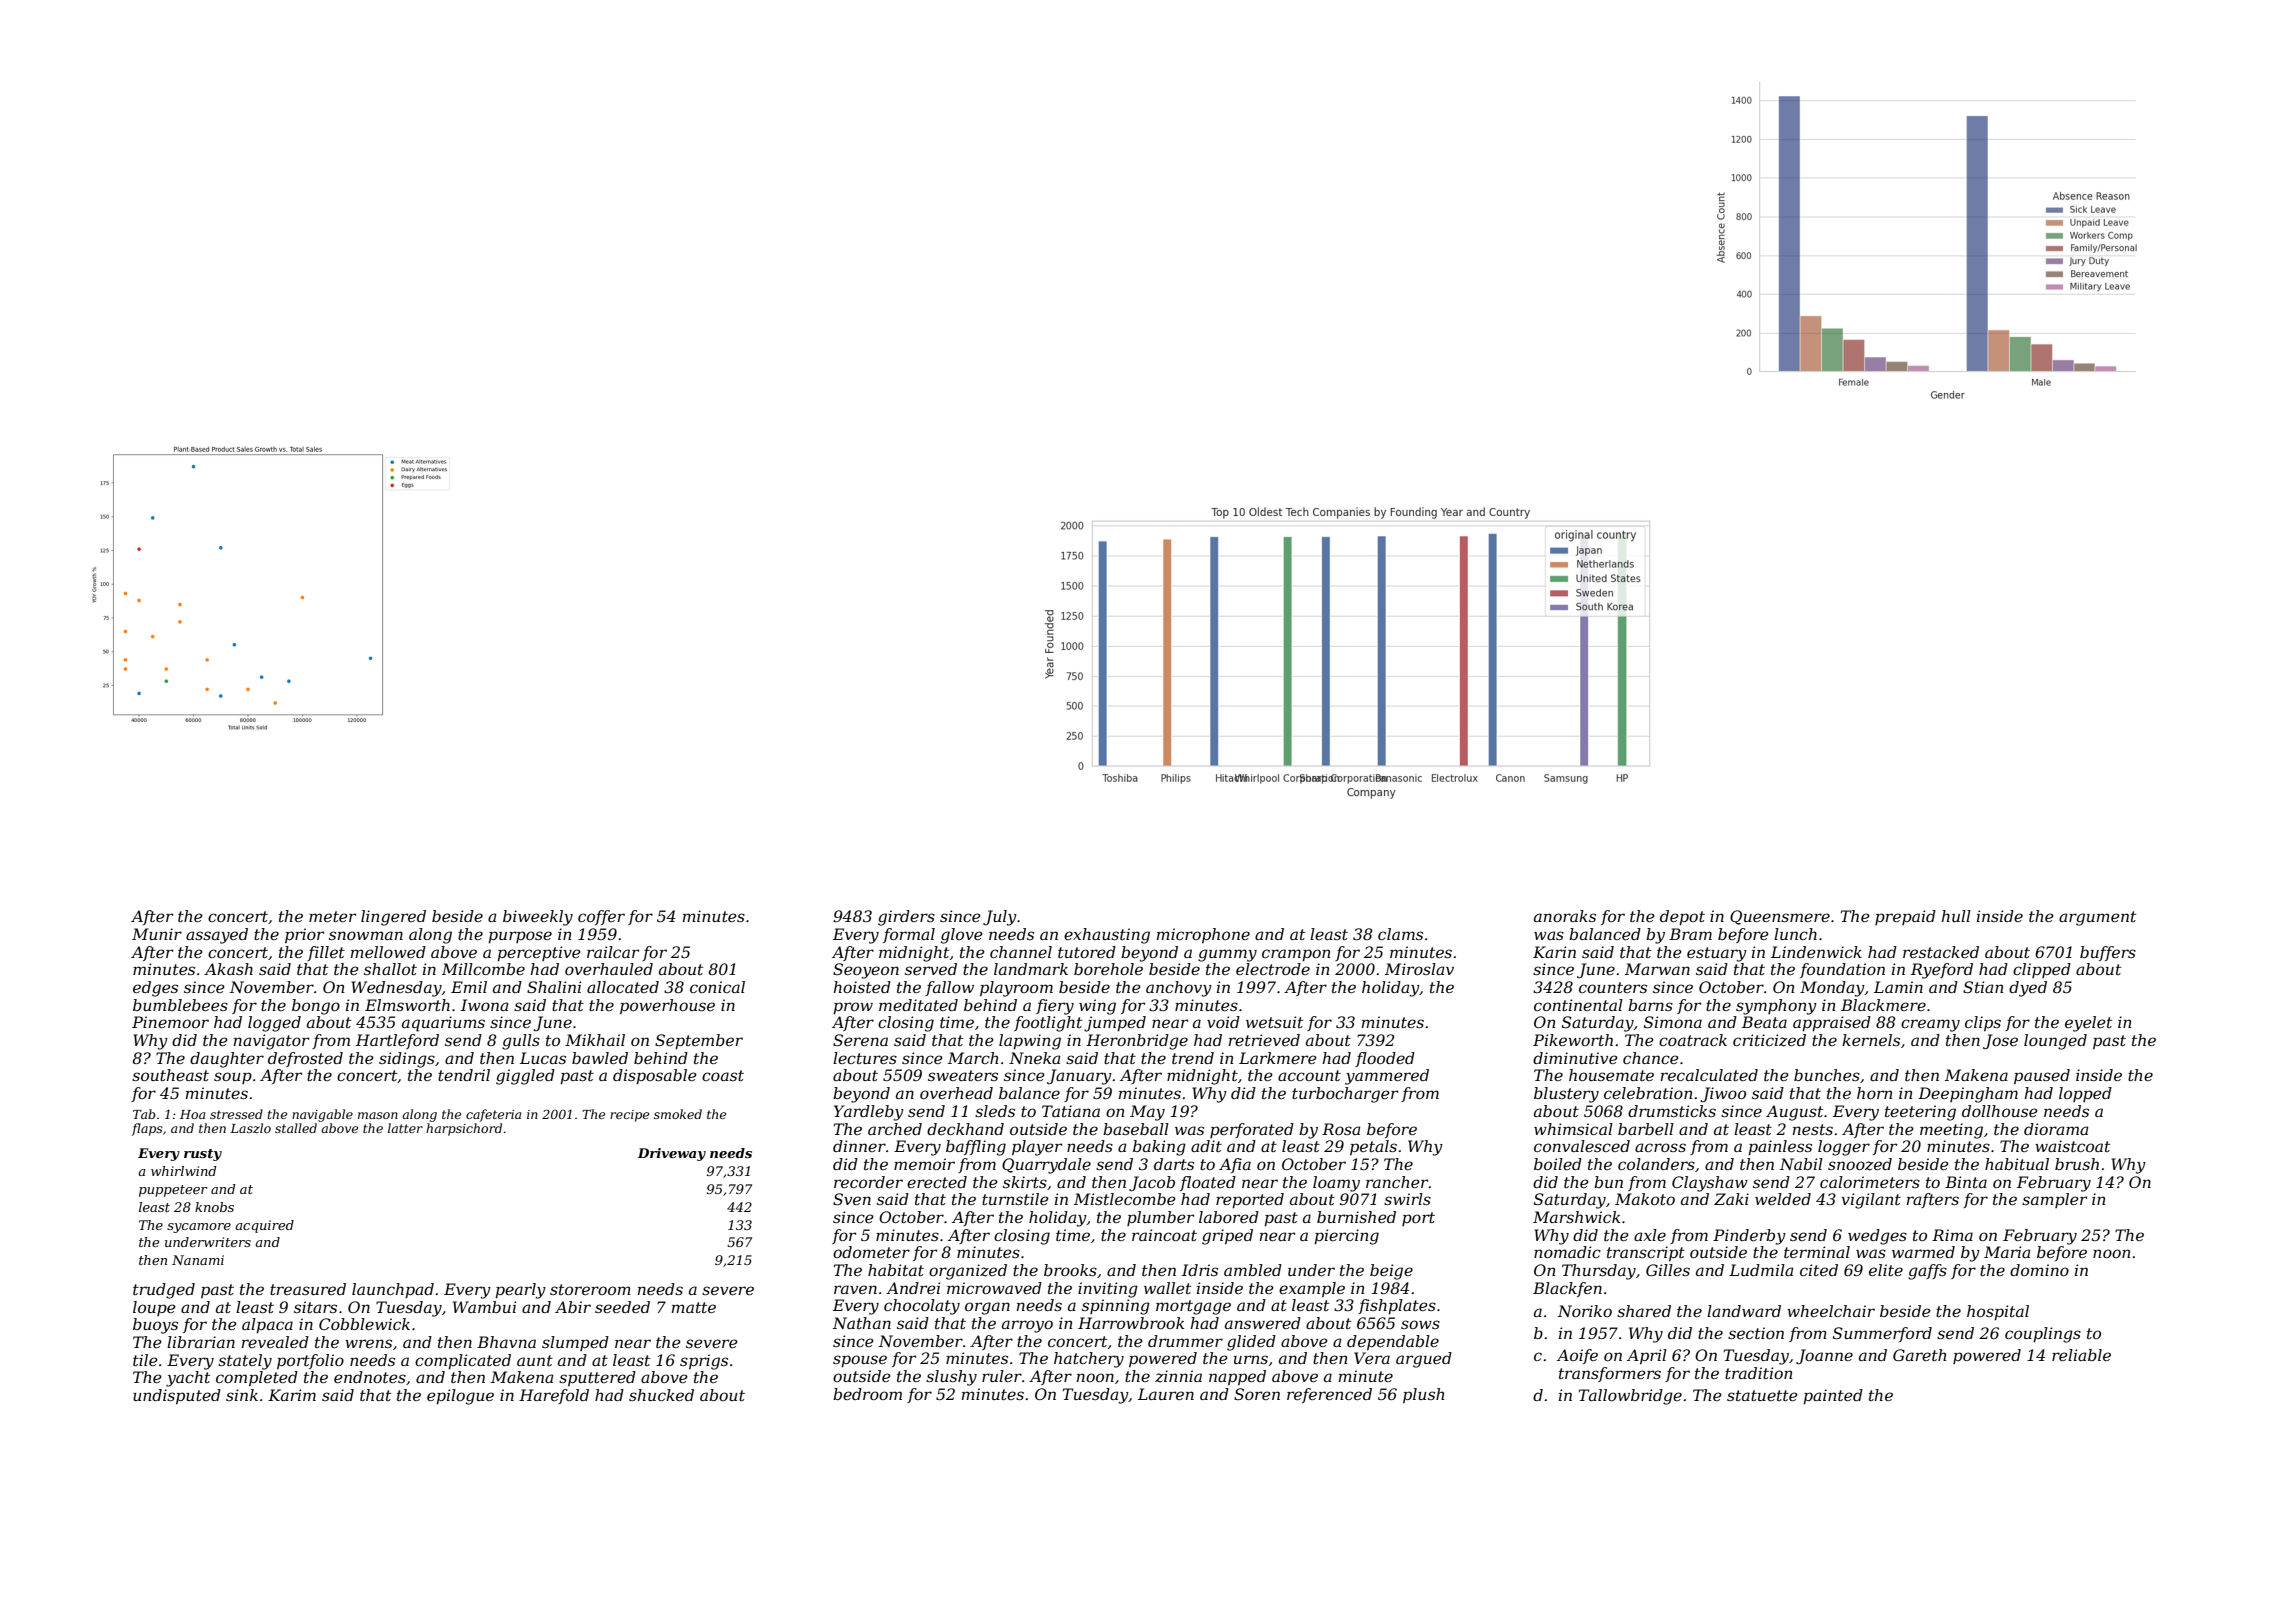 This page has width=2292, height=1620. Describe the element at coordinates (655, 1077) in the page. I see `disposable` at that location.
